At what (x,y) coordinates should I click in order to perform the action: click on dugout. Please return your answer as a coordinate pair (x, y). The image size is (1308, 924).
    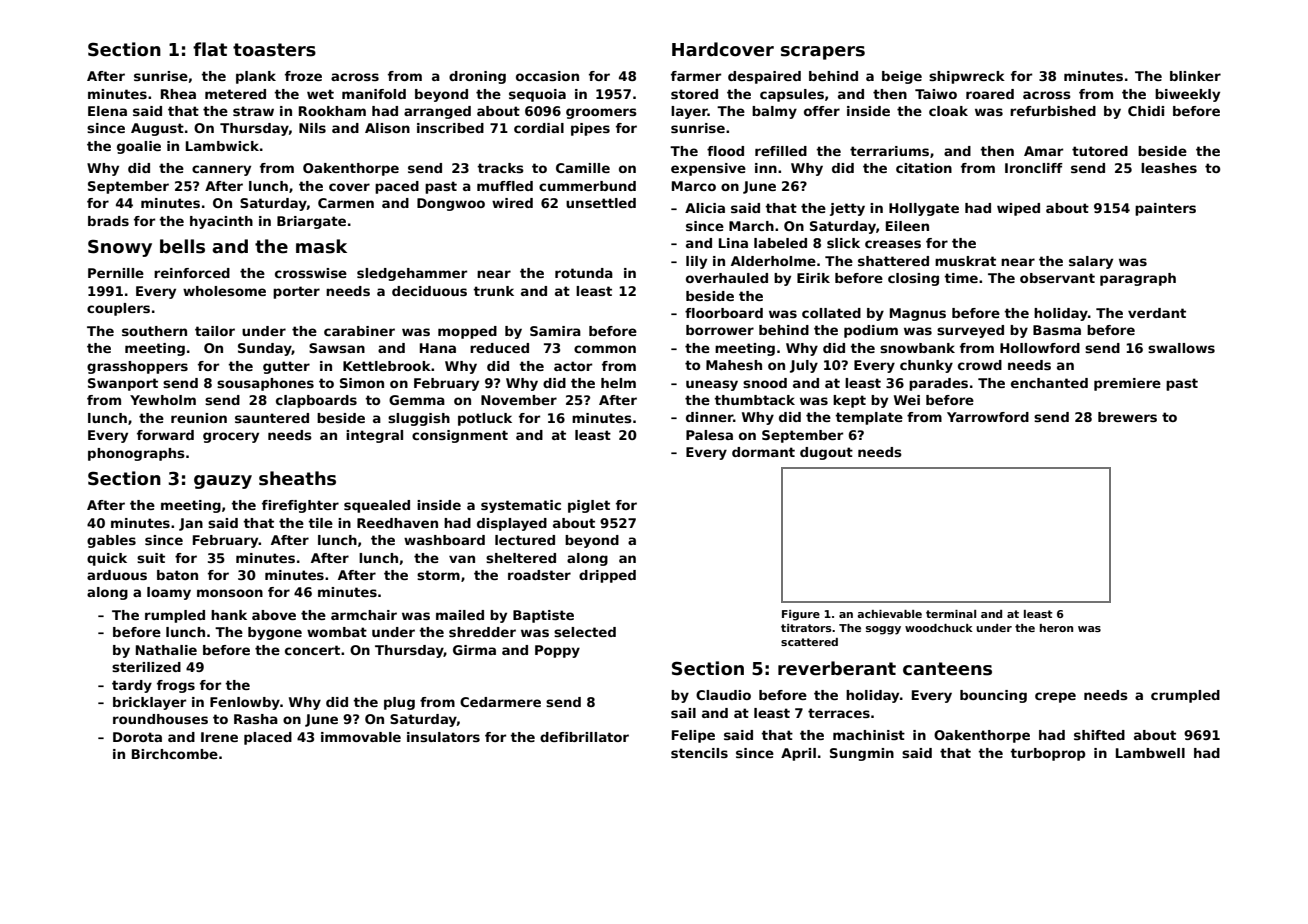
    Looking at the image, I should click on (826, 453).
